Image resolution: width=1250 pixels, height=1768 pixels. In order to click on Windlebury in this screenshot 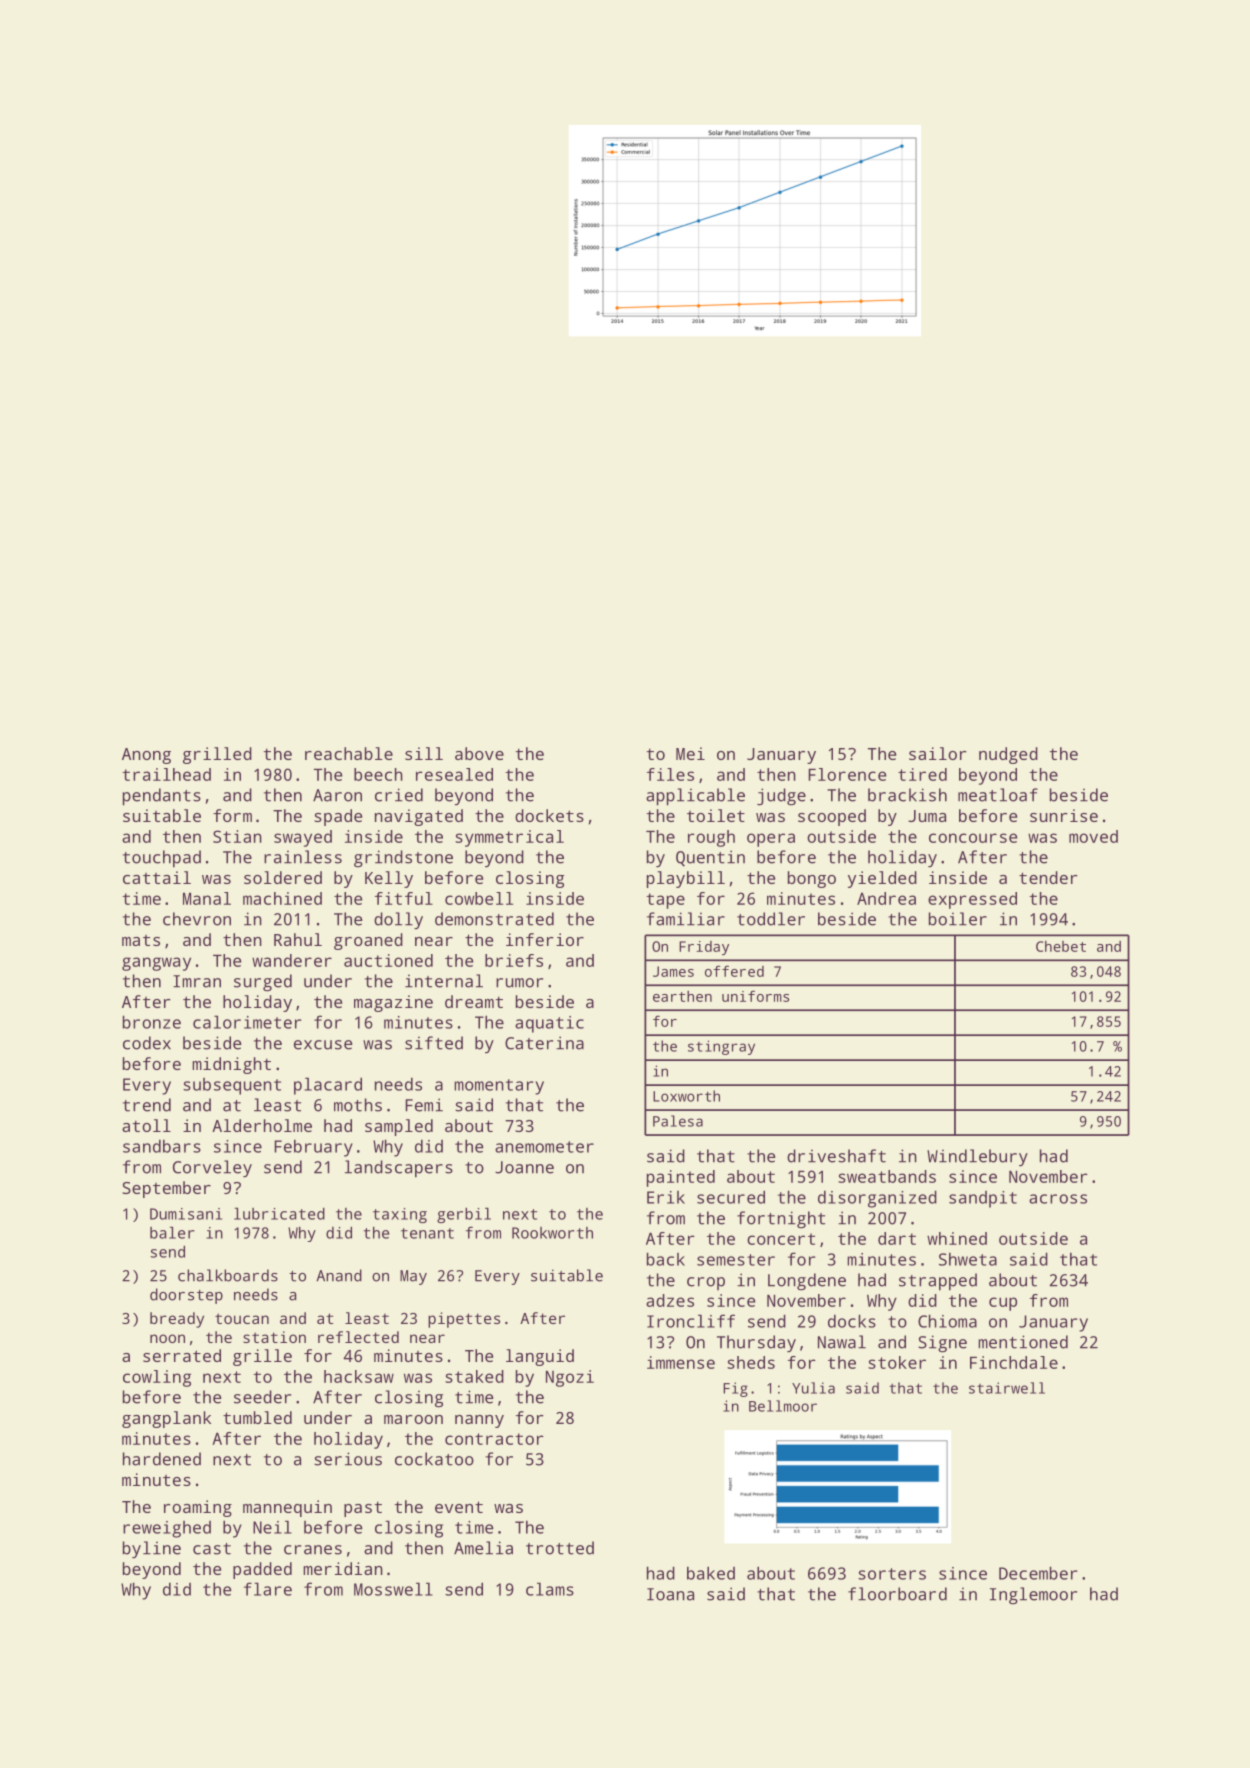, I will do `click(977, 1158)`.
